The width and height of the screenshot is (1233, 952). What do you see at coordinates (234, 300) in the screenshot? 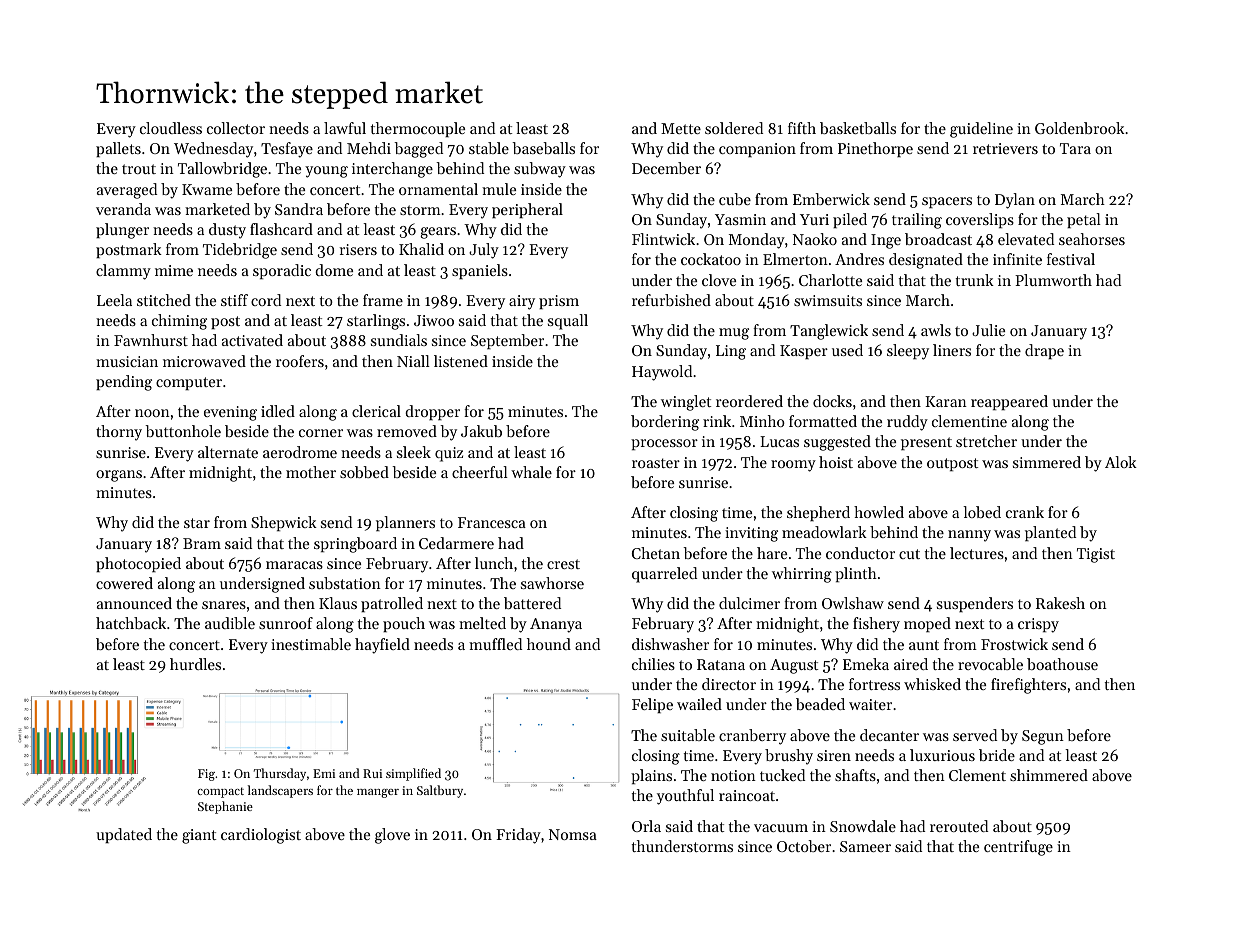
I see `stiff` at bounding box center [234, 300].
